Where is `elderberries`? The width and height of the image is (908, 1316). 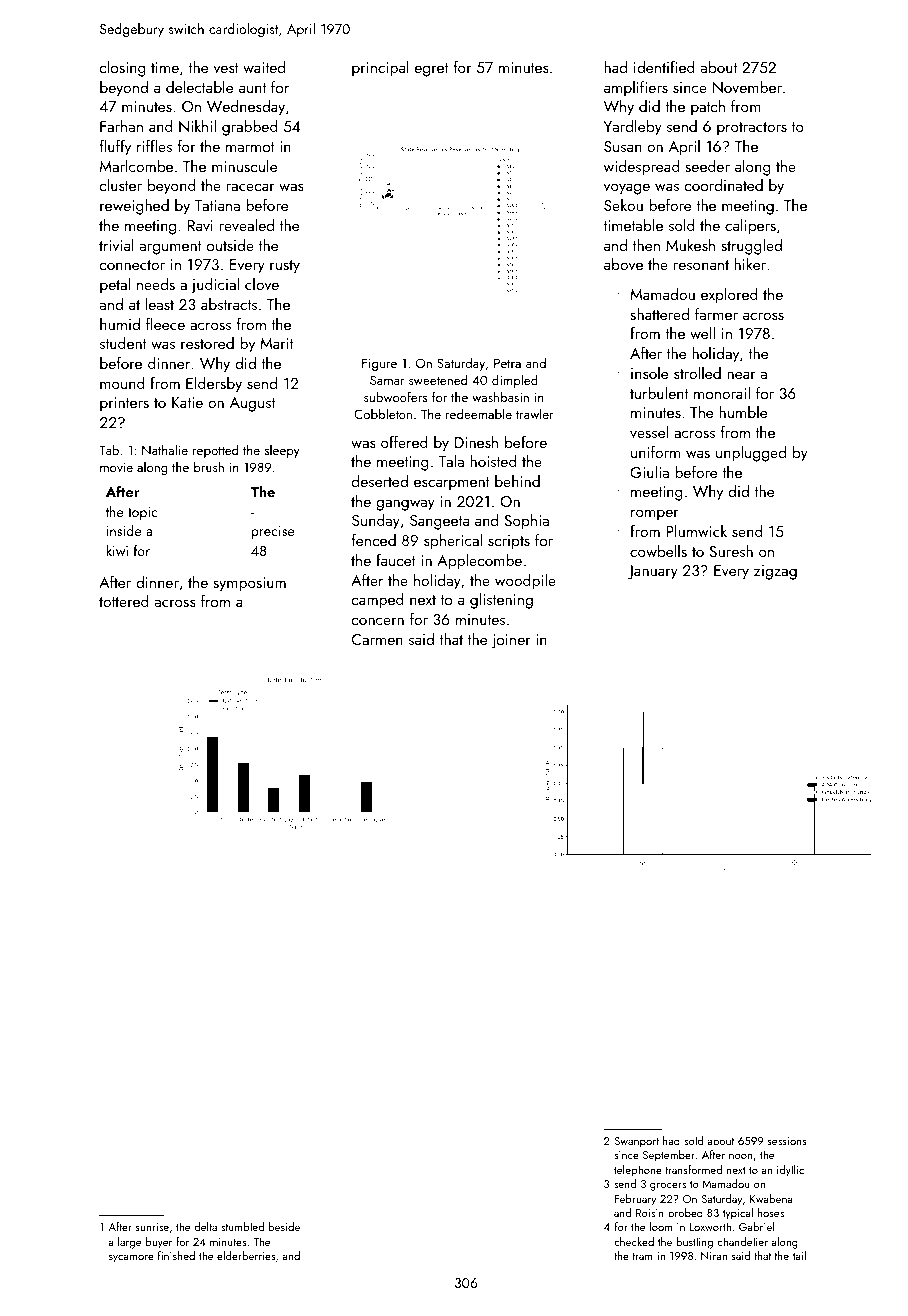
elderberries is located at coordinates (246, 1255).
